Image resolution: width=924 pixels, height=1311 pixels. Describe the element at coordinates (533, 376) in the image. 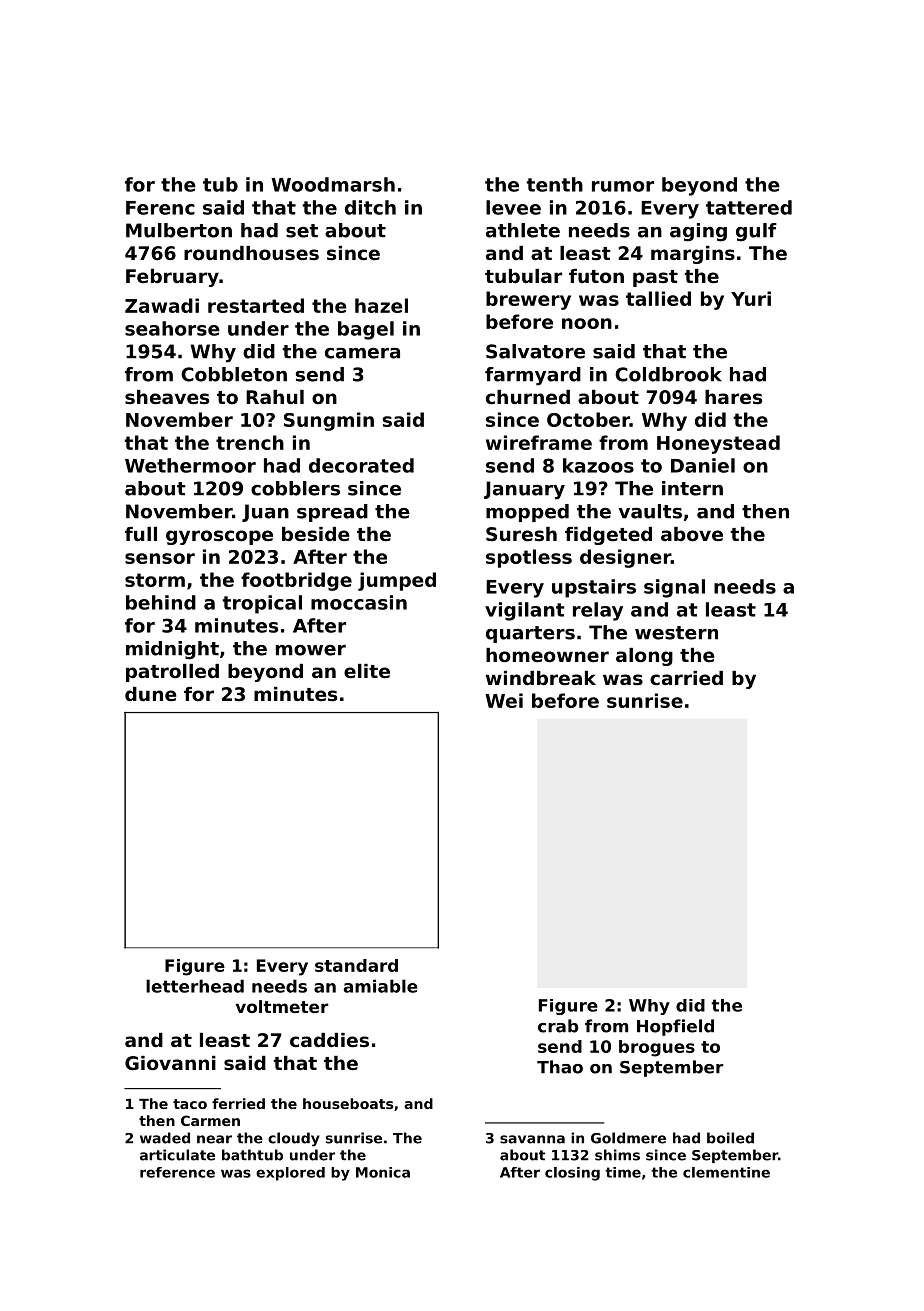

I see `farmyard` at that location.
